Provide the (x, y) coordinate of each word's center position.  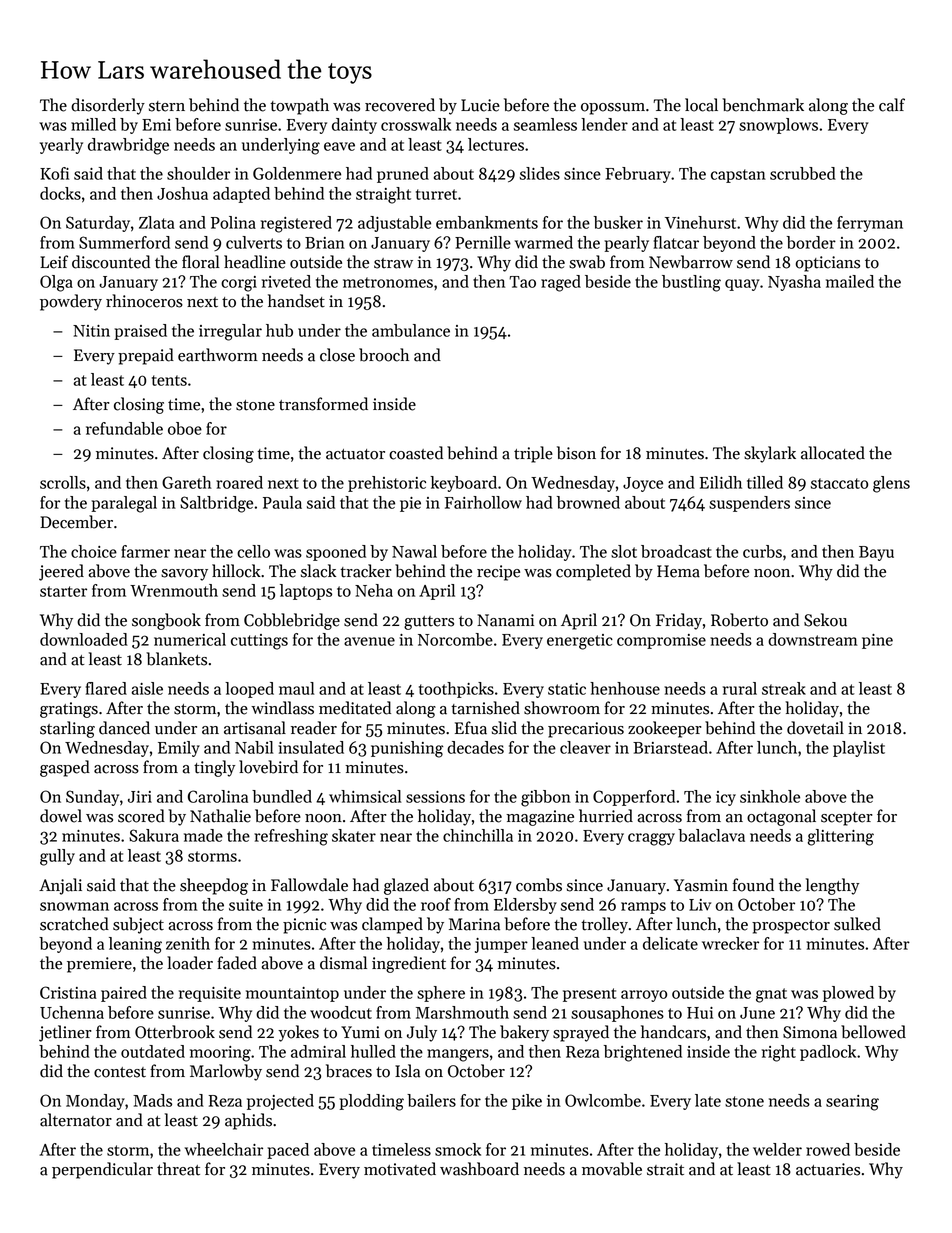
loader (190, 963)
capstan (738, 176)
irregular (230, 332)
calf (892, 105)
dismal (343, 963)
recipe (498, 573)
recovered (400, 105)
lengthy (832, 886)
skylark (770, 454)
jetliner (65, 1033)
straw (393, 263)
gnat (771, 995)
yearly (61, 146)
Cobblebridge (292, 621)
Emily (179, 749)
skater (354, 835)
